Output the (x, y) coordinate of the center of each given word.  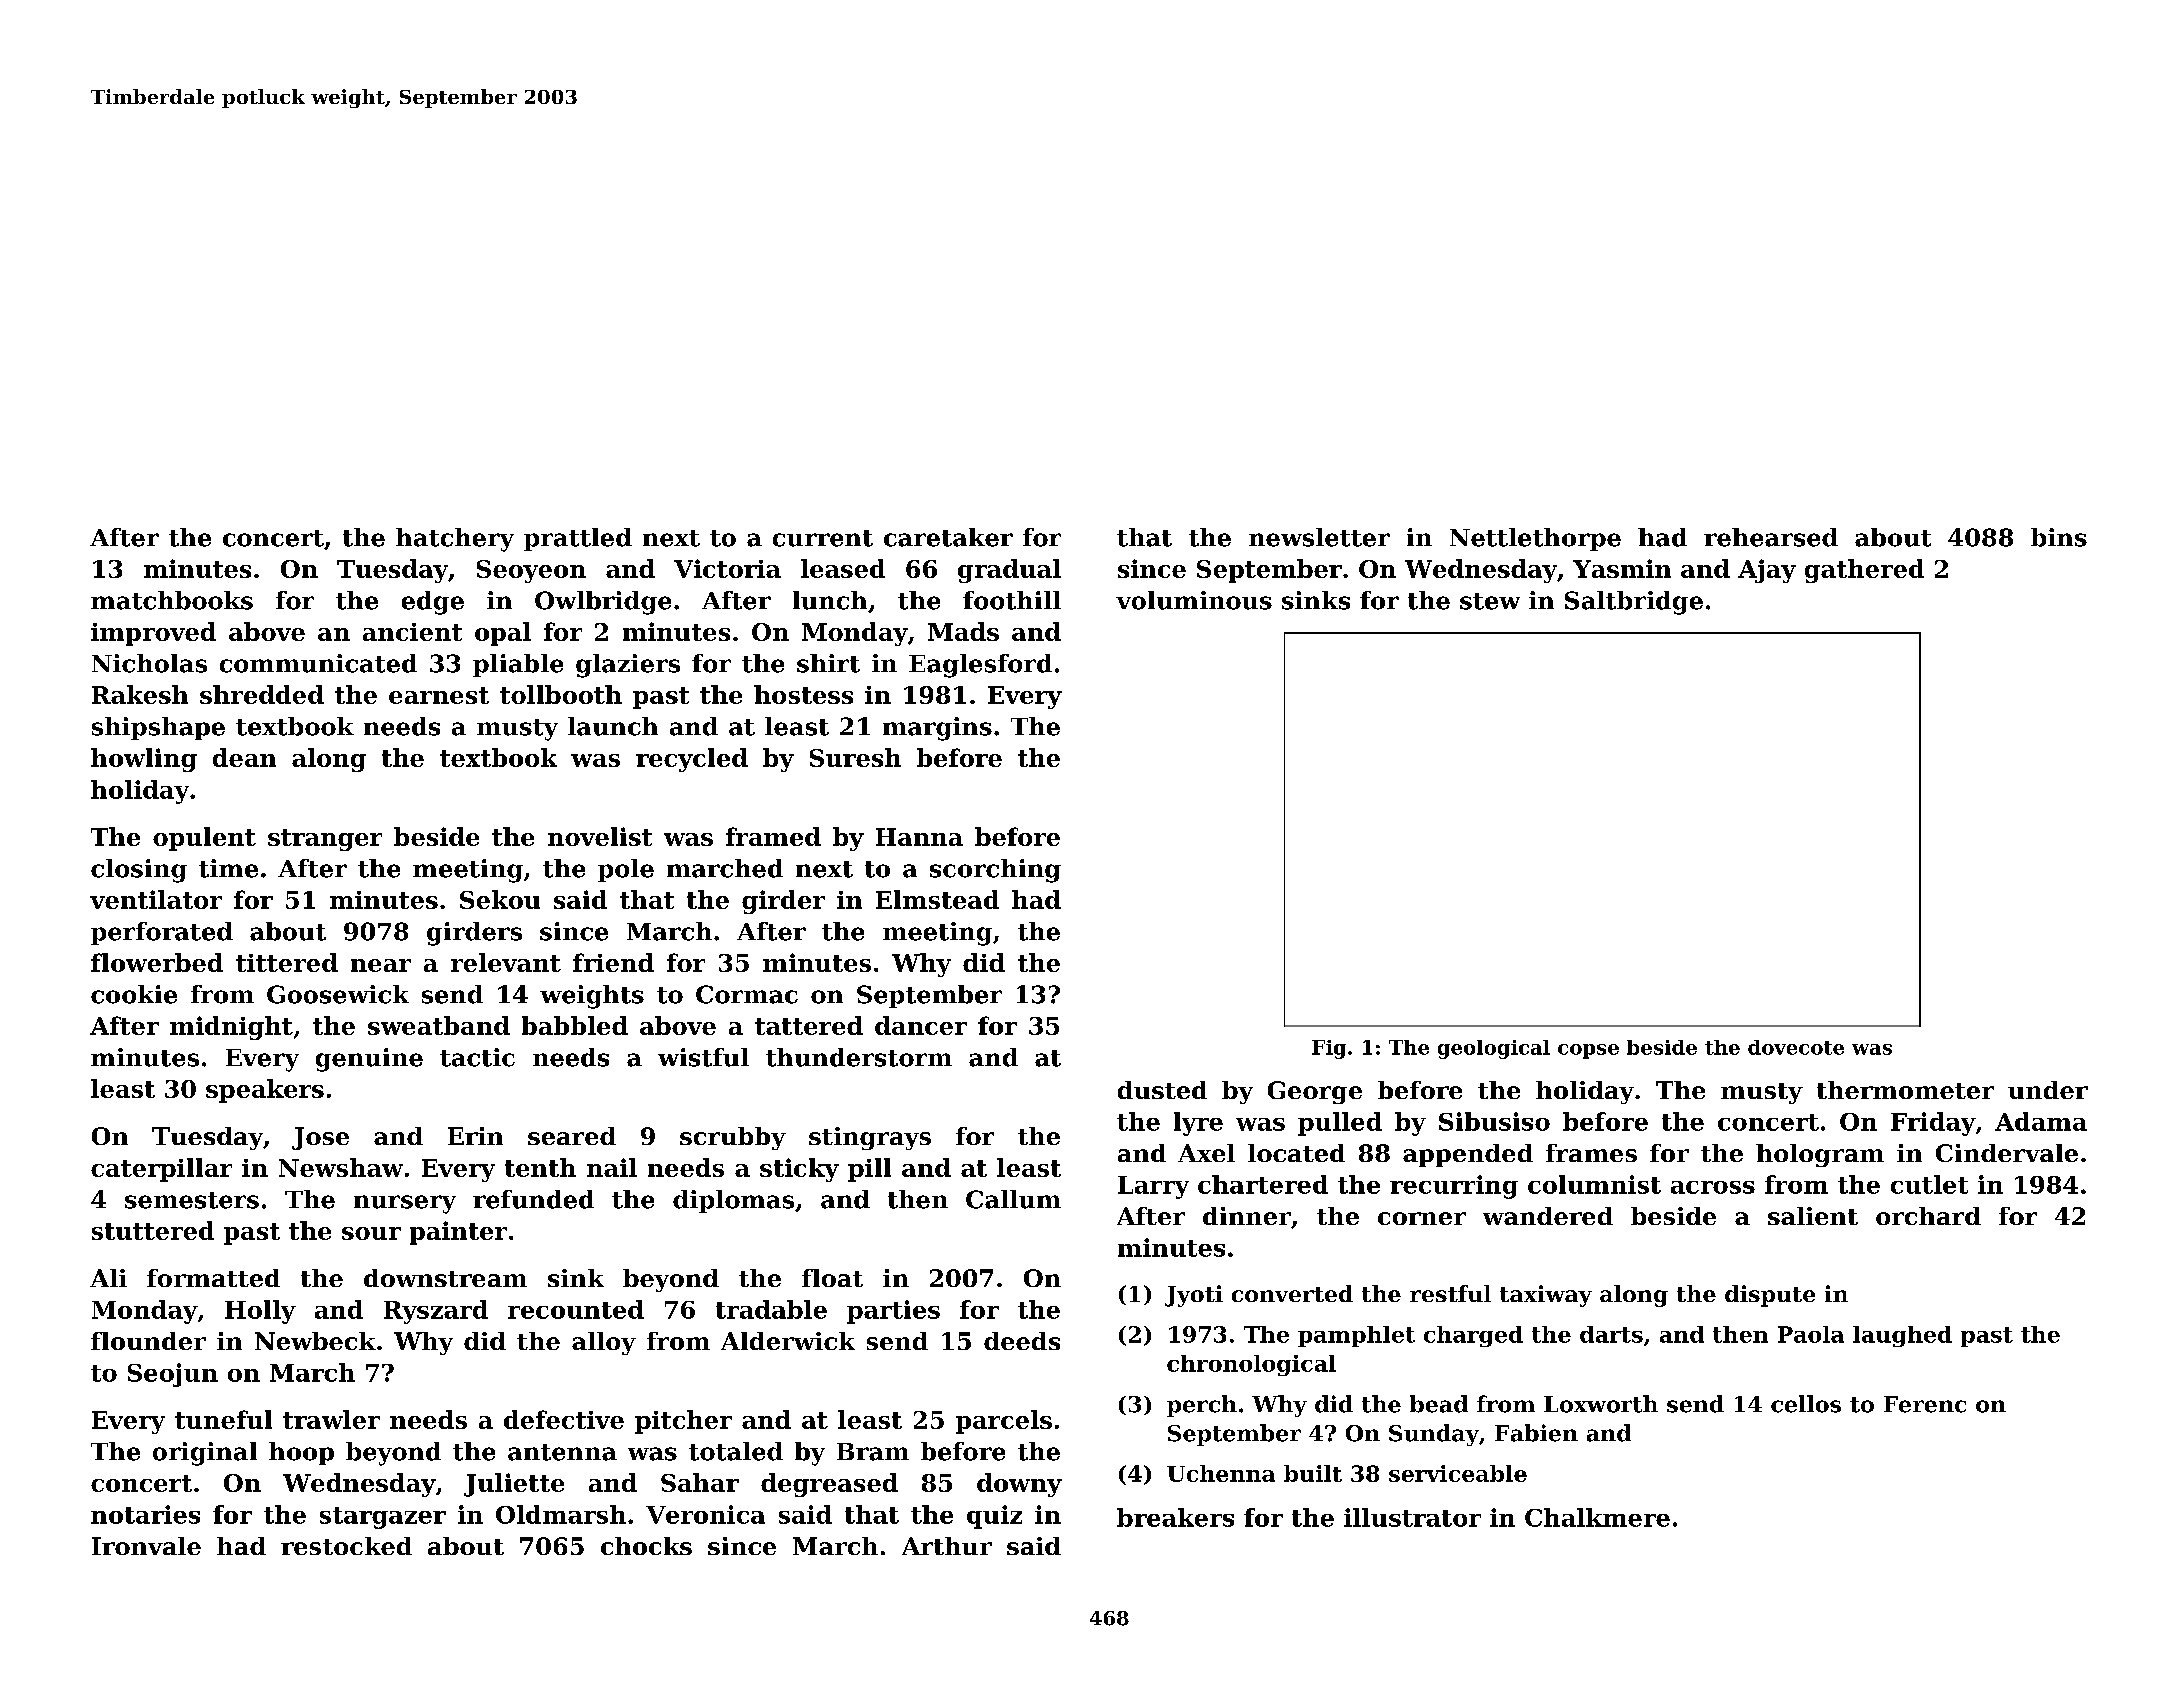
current (823, 538)
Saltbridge (1634, 603)
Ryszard (436, 1312)
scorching (995, 871)
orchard (1928, 1216)
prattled (578, 539)
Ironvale (146, 1546)
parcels (1004, 1422)
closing (139, 871)
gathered (1864, 571)
